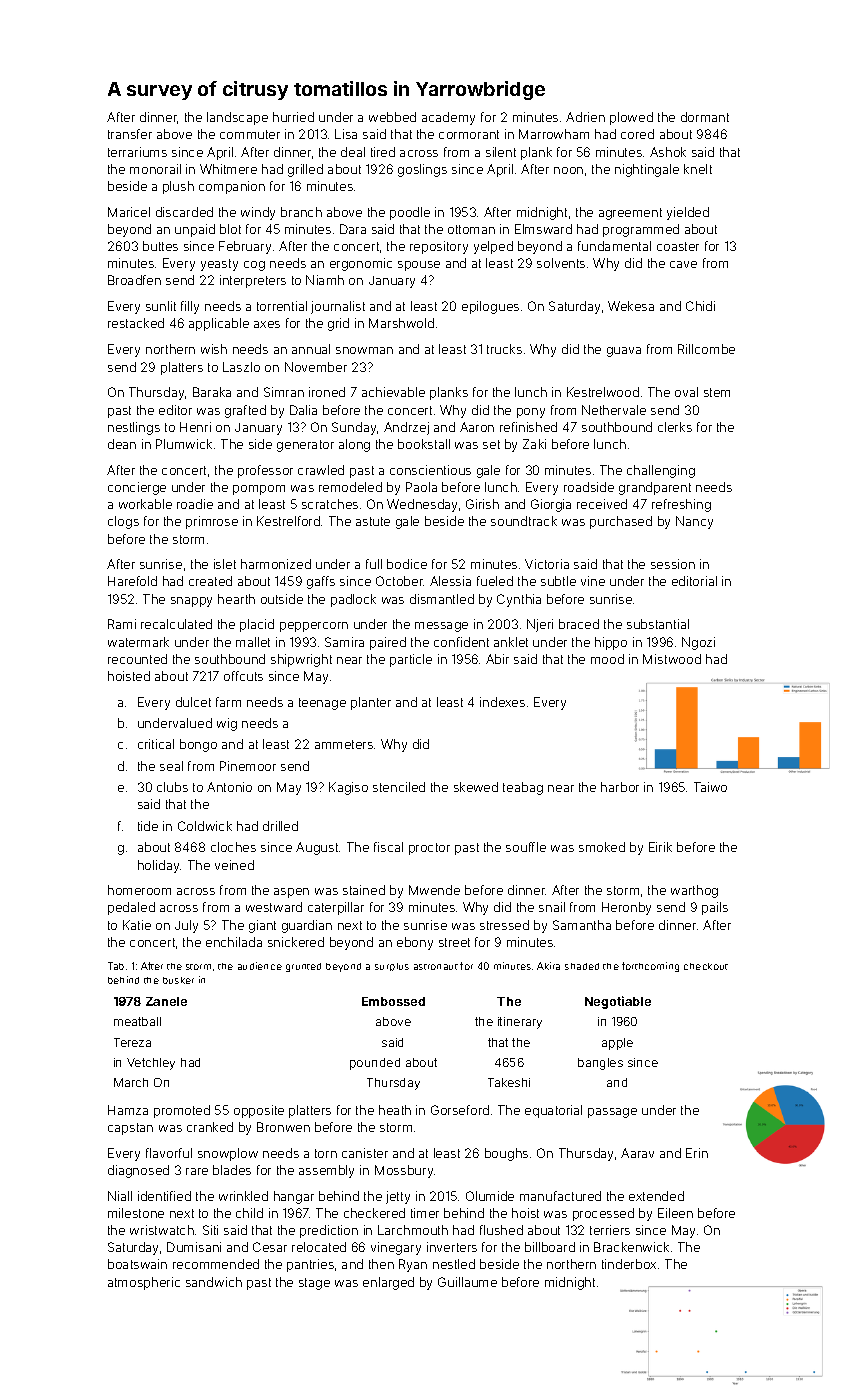 The height and width of the page is (1400, 849). Describe the element at coordinates (293, 117) in the page. I see `hurried` at that location.
